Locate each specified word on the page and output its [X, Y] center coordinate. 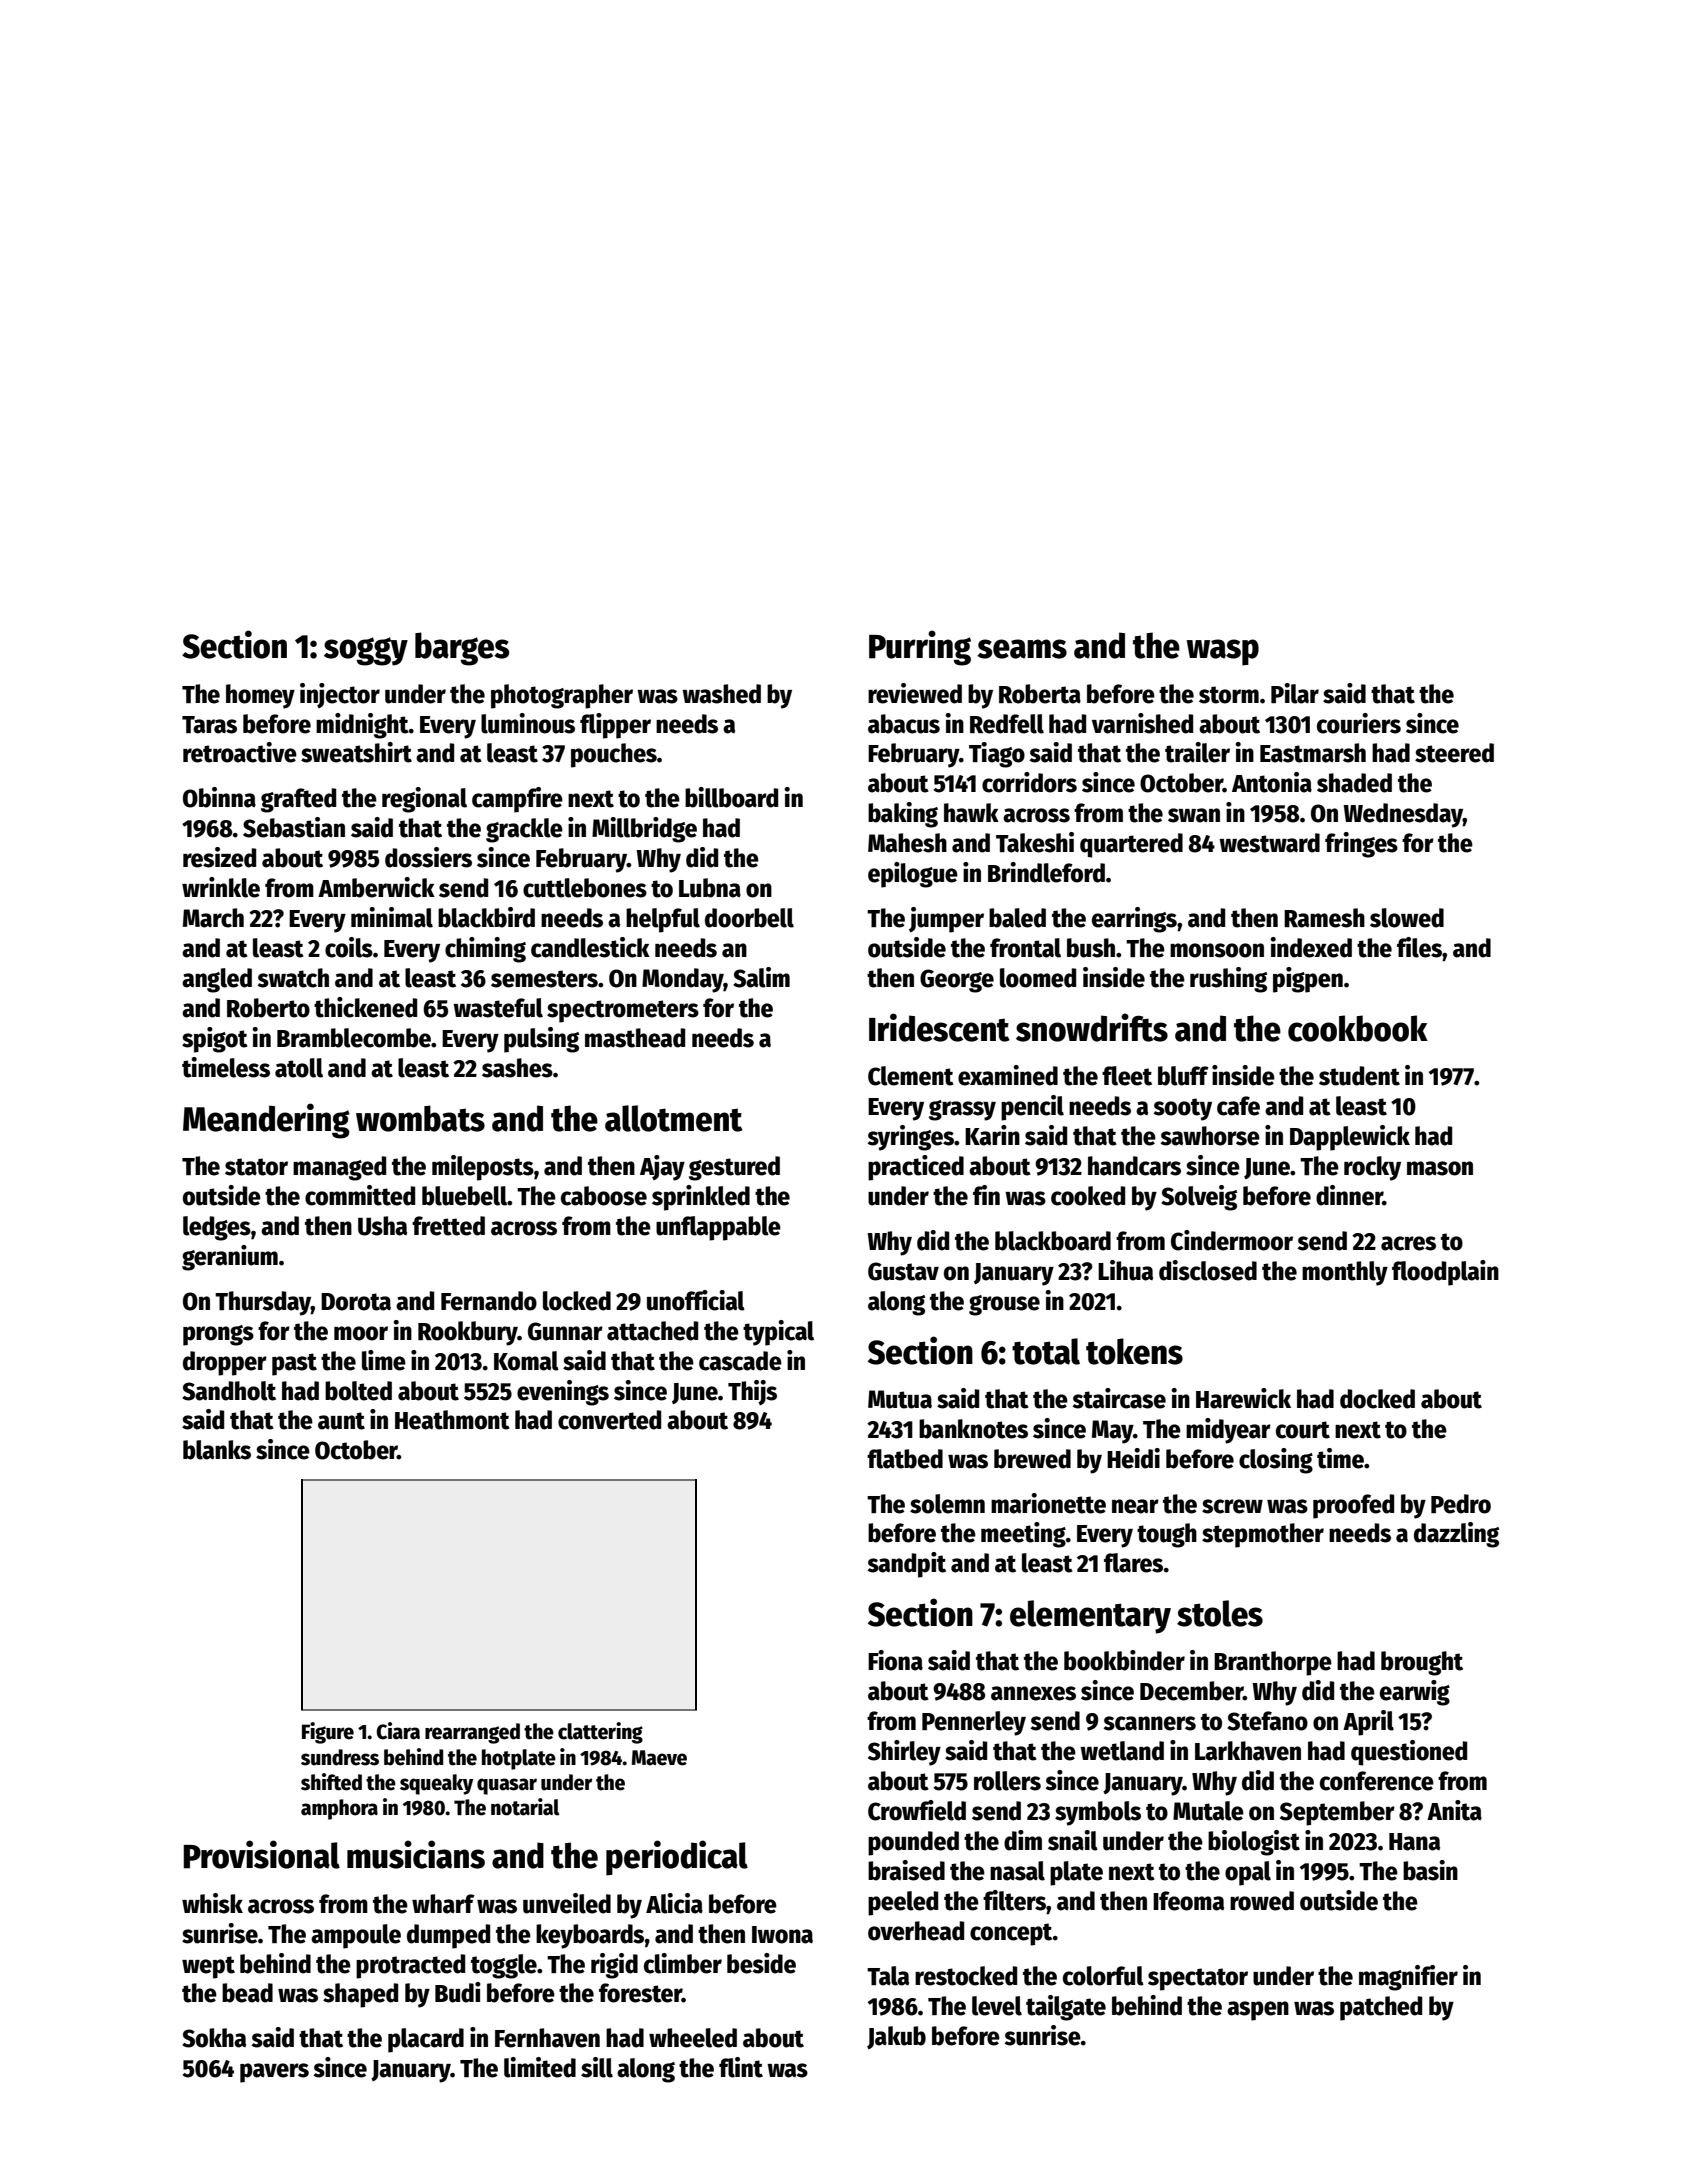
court [1303, 1430]
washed [721, 694]
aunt [341, 1421]
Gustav [903, 1271]
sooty [1182, 1109]
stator [256, 1167]
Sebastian [294, 827]
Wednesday [1403, 815]
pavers [274, 2073]
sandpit [906, 1565]
